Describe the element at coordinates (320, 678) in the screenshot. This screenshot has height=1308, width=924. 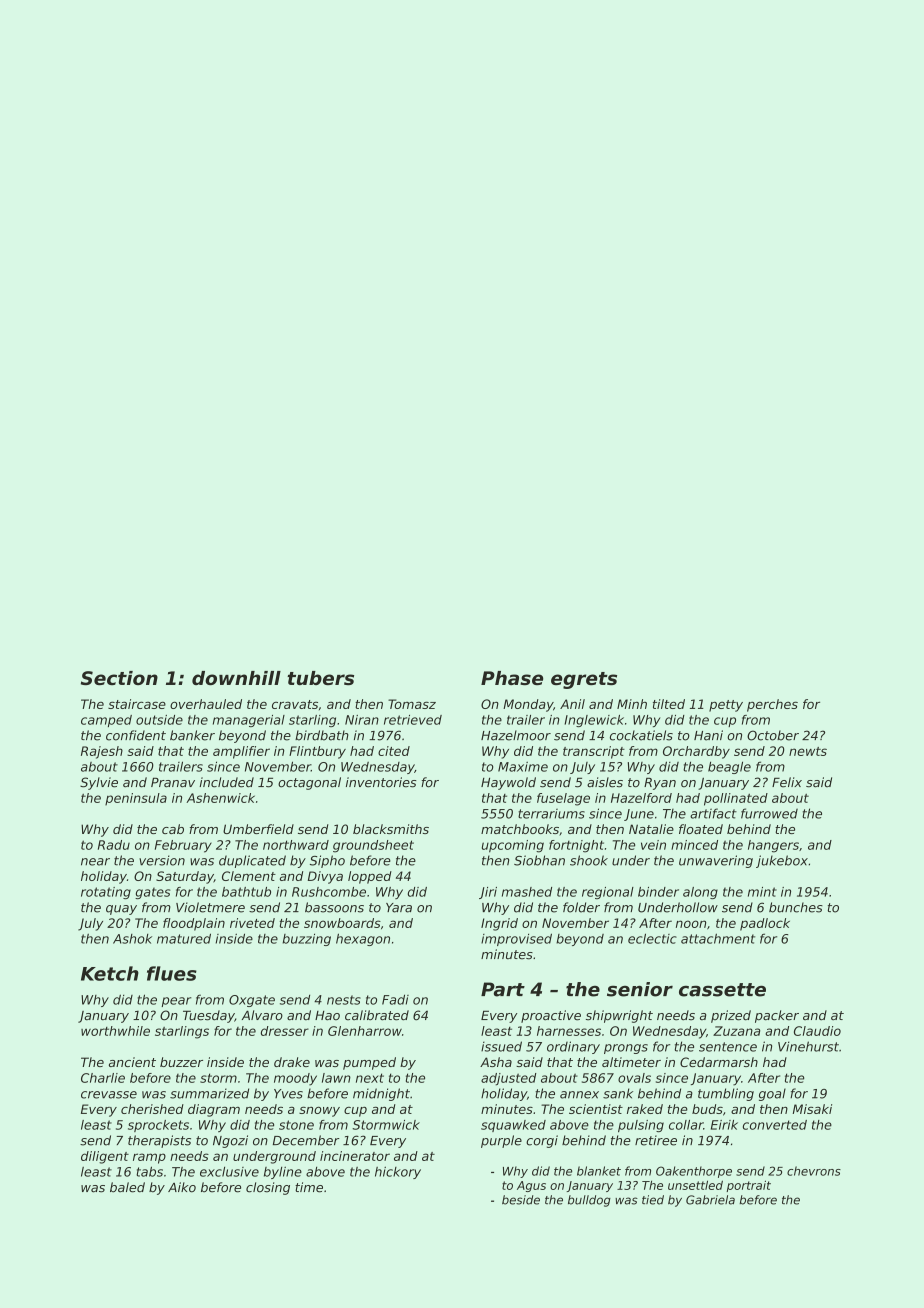
I see `tubers` at that location.
